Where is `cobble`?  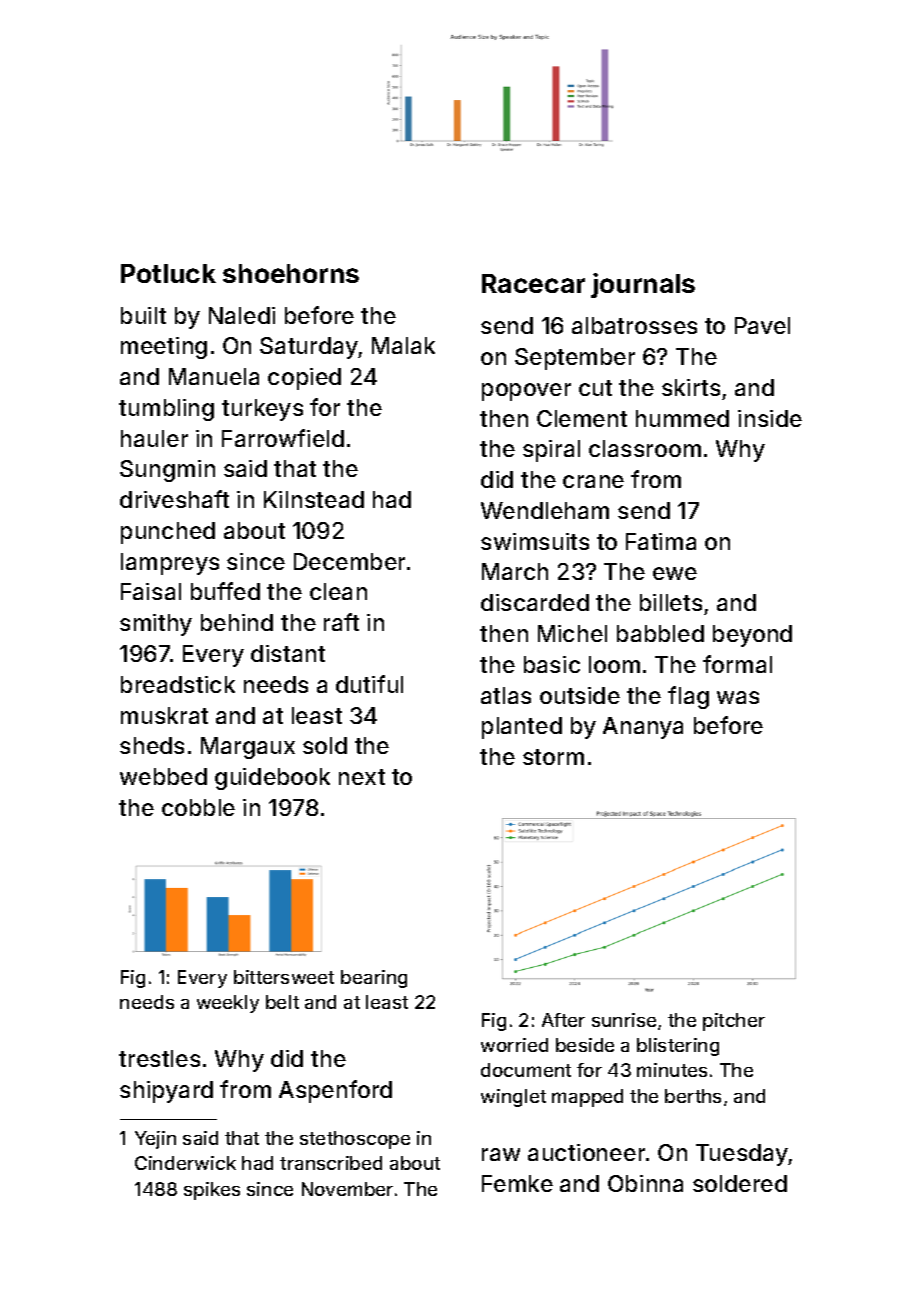 cobble is located at coordinates (198, 807).
